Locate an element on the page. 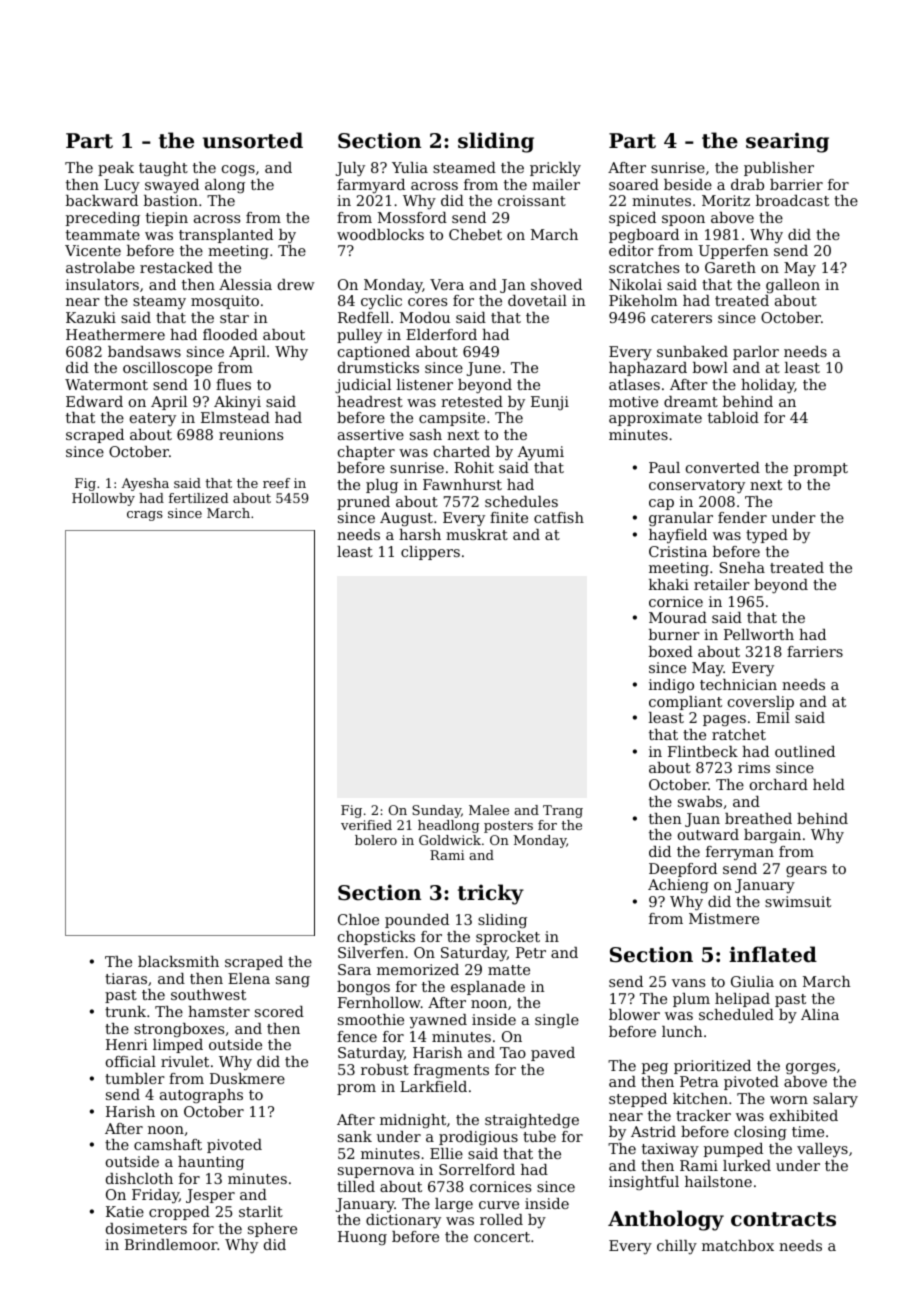 The image size is (924, 1308). Yulia is located at coordinates (410, 167).
